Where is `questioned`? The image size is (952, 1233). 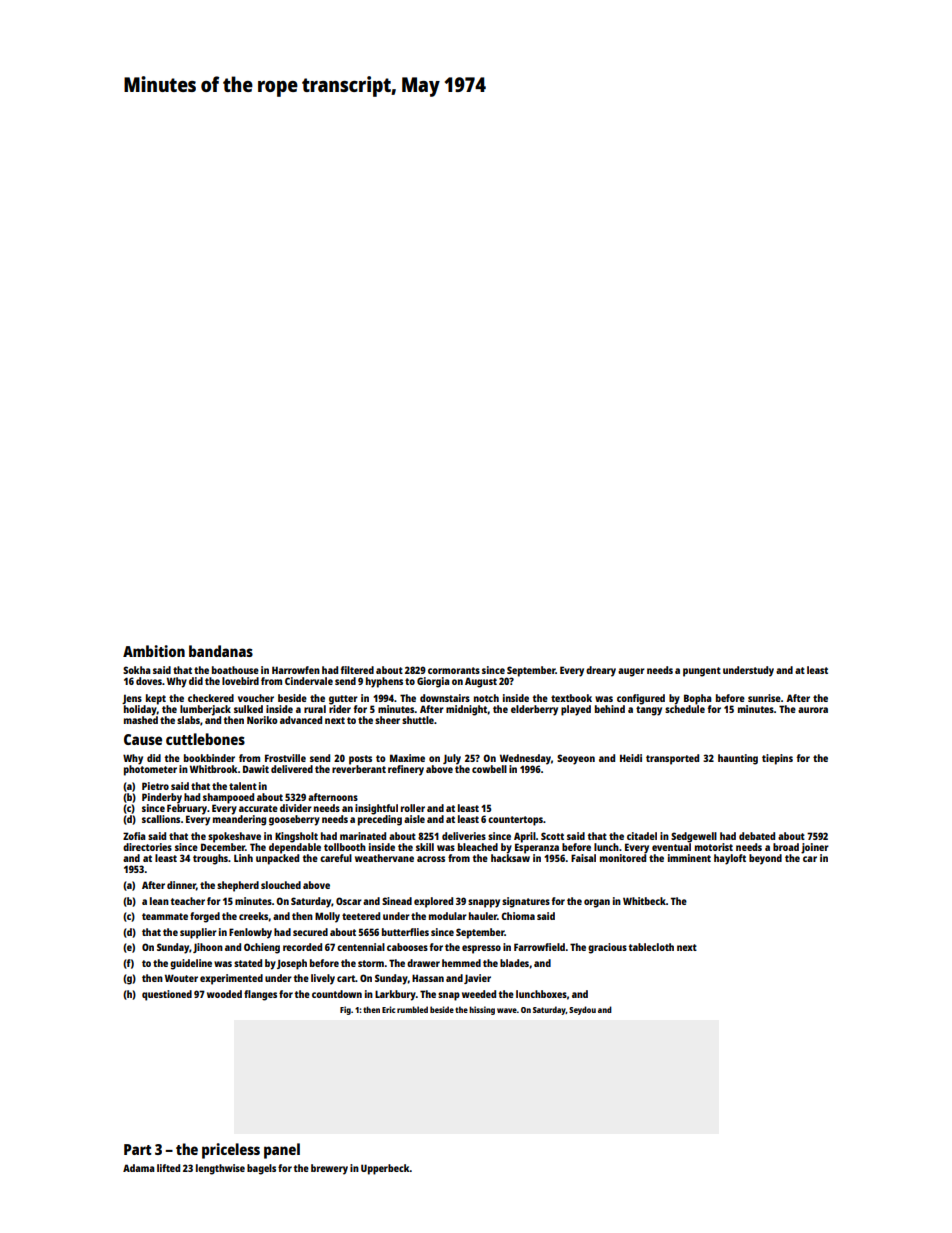 questioned is located at coordinates (167, 995).
